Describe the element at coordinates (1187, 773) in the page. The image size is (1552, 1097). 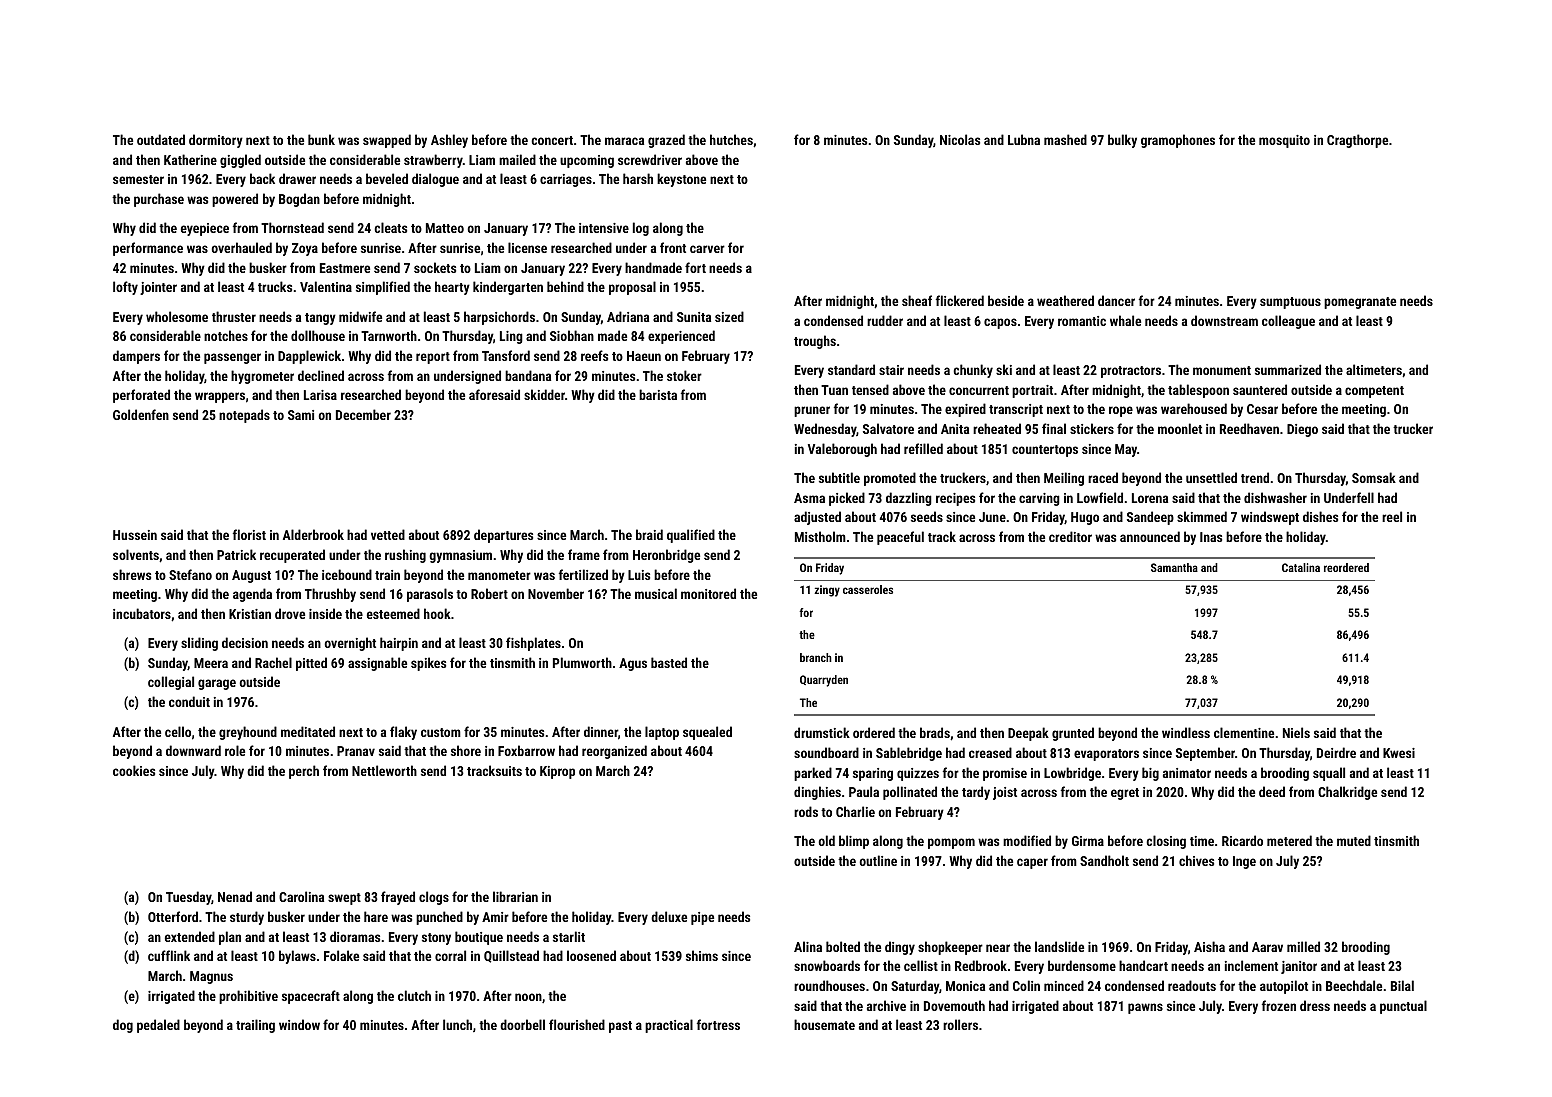
I see `animator` at that location.
